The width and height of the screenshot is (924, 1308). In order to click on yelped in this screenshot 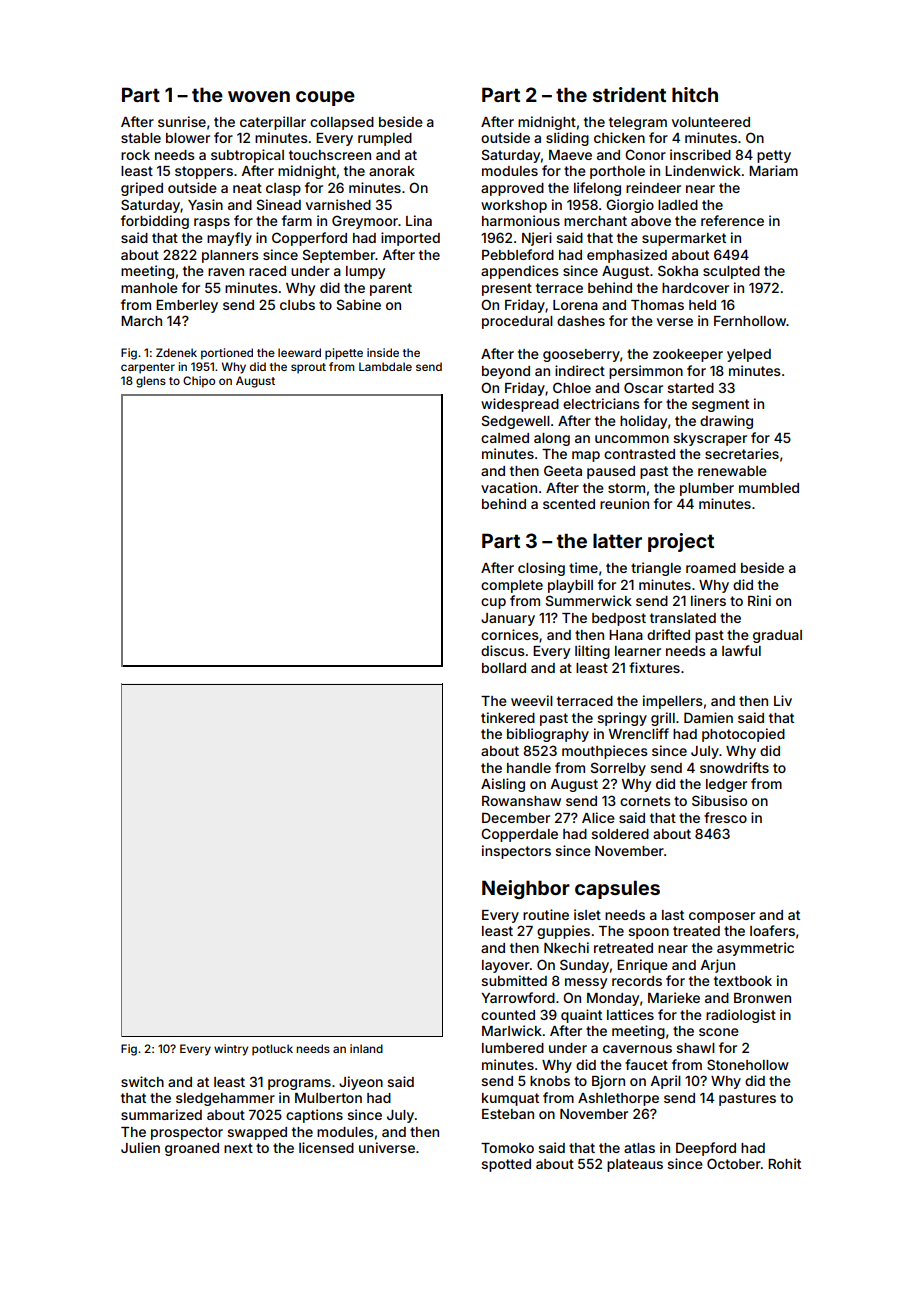, I will do `click(749, 355)`.
